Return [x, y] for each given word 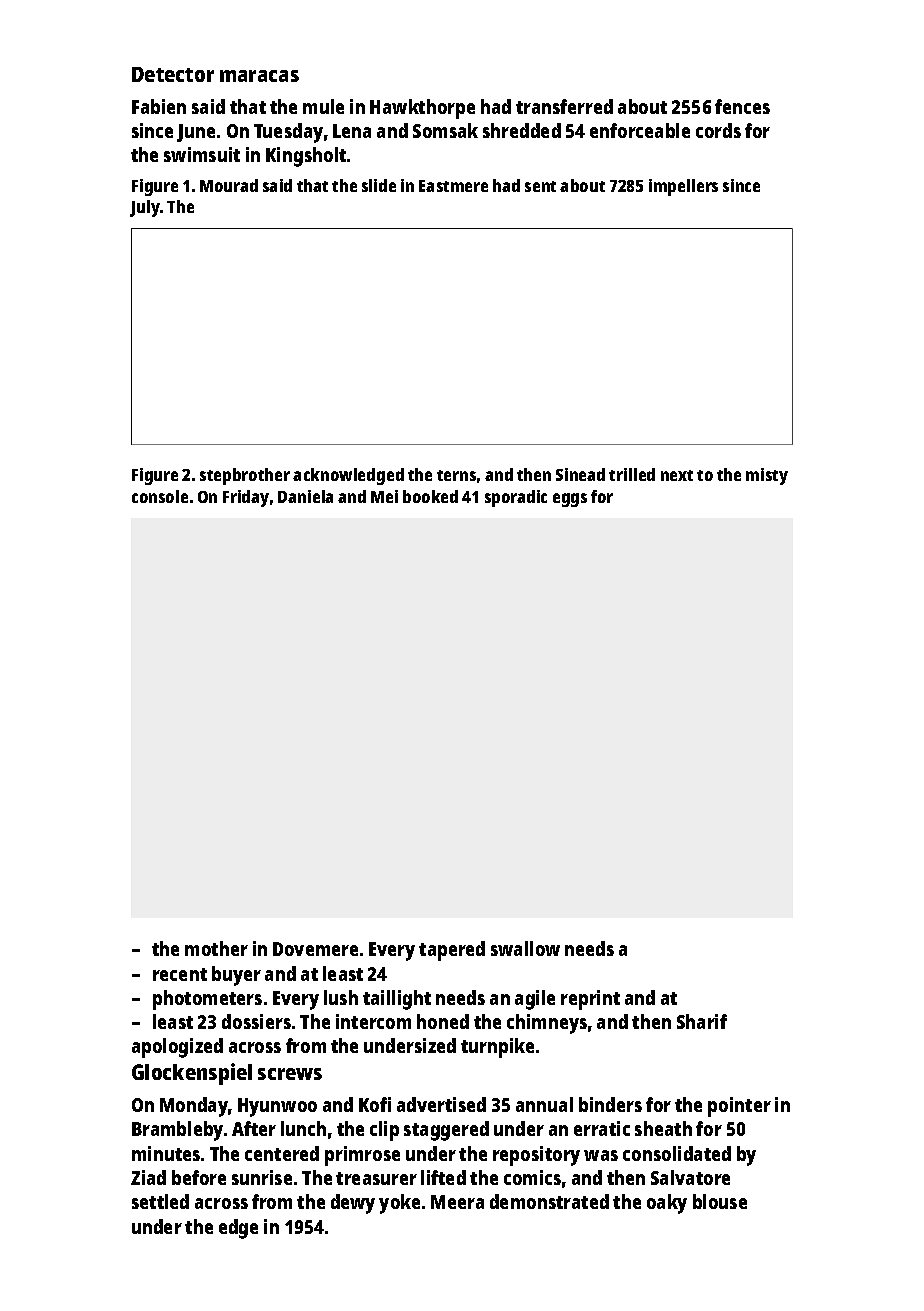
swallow [525, 948]
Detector [173, 74]
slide [379, 185]
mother [216, 948]
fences [742, 106]
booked [430, 496]
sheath [663, 1128]
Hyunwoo [277, 1107]
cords [718, 130]
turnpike [497, 1048]
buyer [236, 976]
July [145, 208]
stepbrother [245, 476]
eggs [570, 500]
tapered [452, 951]
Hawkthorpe [422, 109]
